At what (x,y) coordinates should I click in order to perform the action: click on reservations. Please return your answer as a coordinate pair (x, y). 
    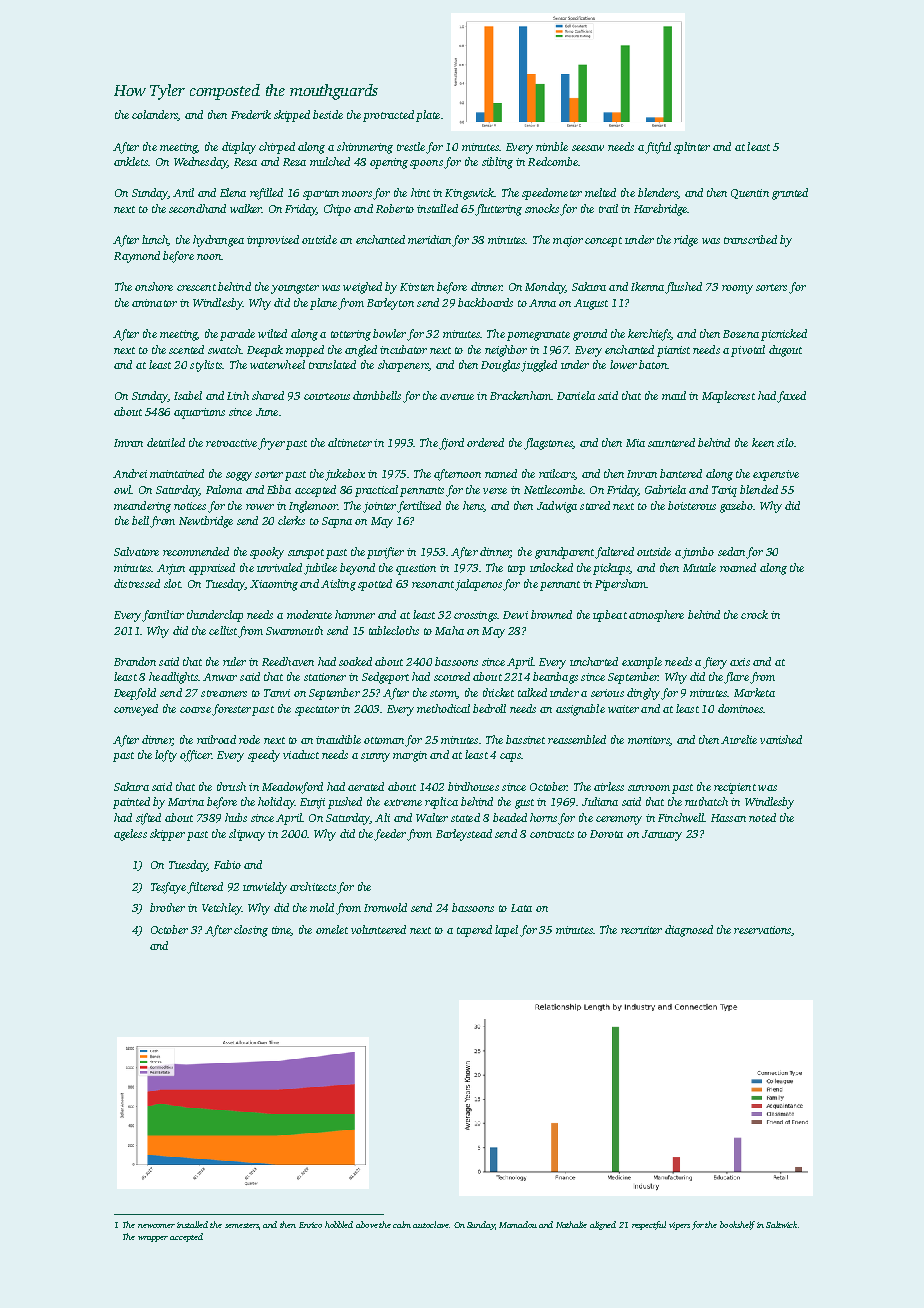
    Looking at the image, I should click on (762, 930).
